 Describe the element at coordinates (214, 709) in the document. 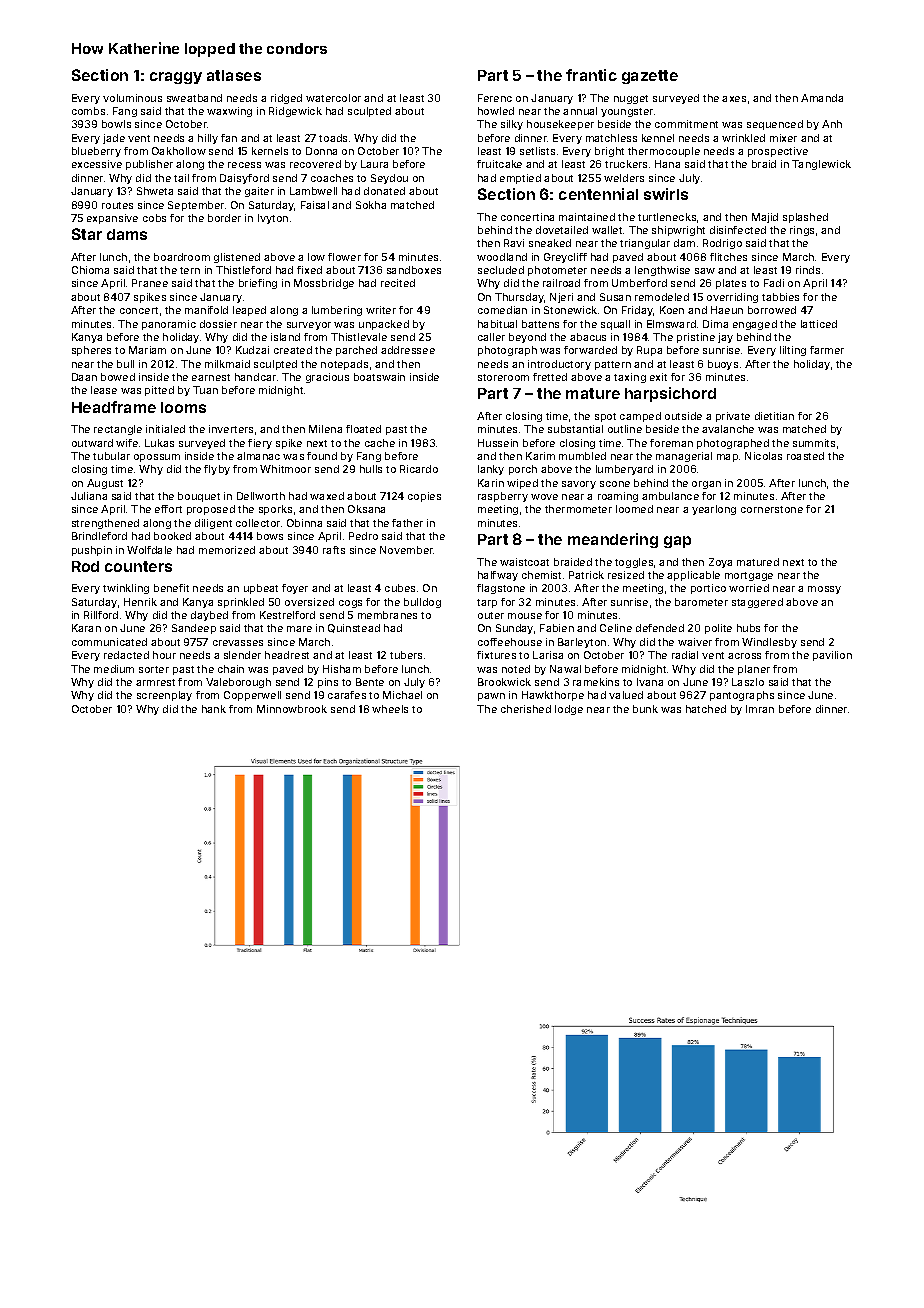

I see `hank` at that location.
